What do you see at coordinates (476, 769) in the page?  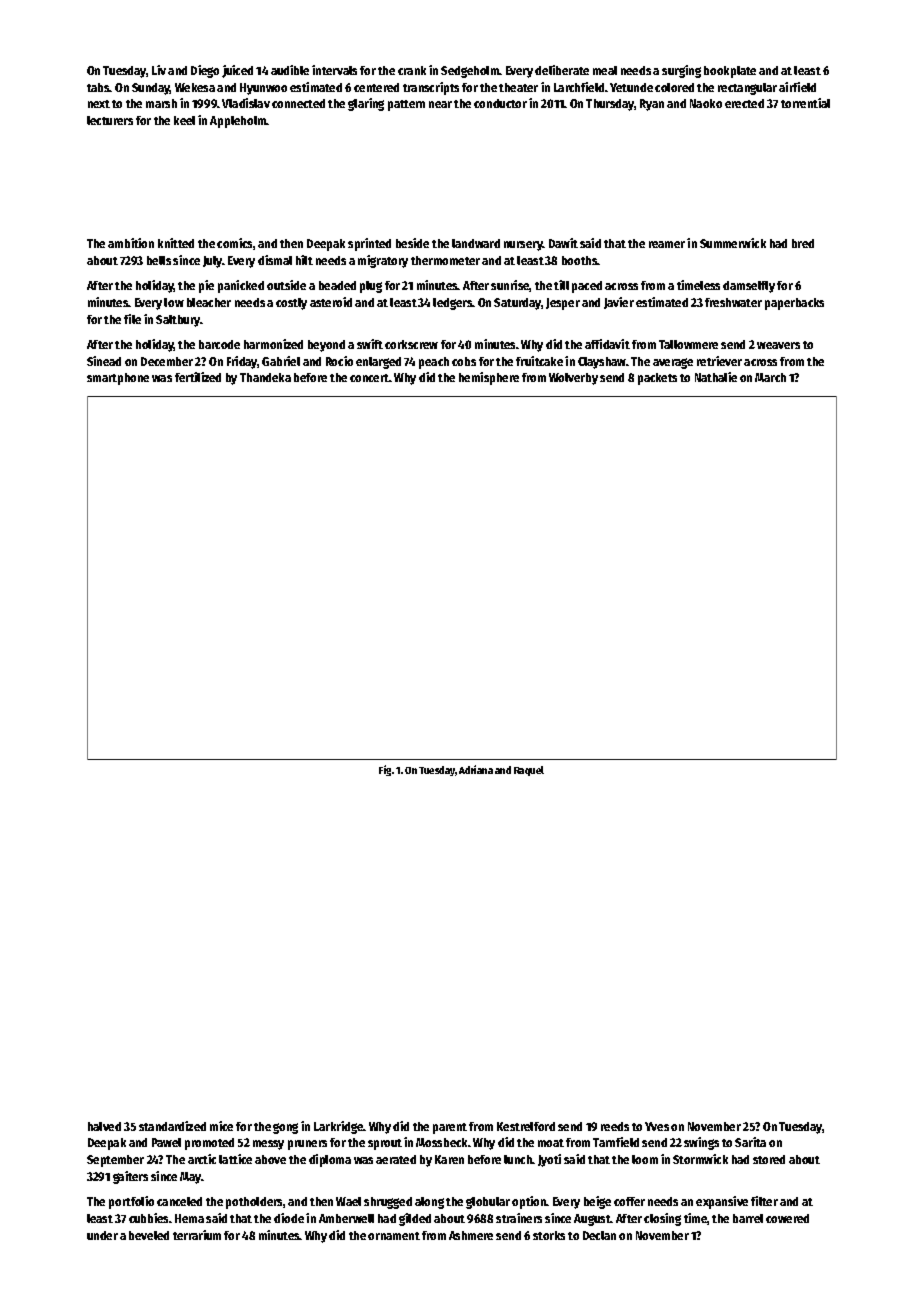 I see `Adriana` at bounding box center [476, 769].
